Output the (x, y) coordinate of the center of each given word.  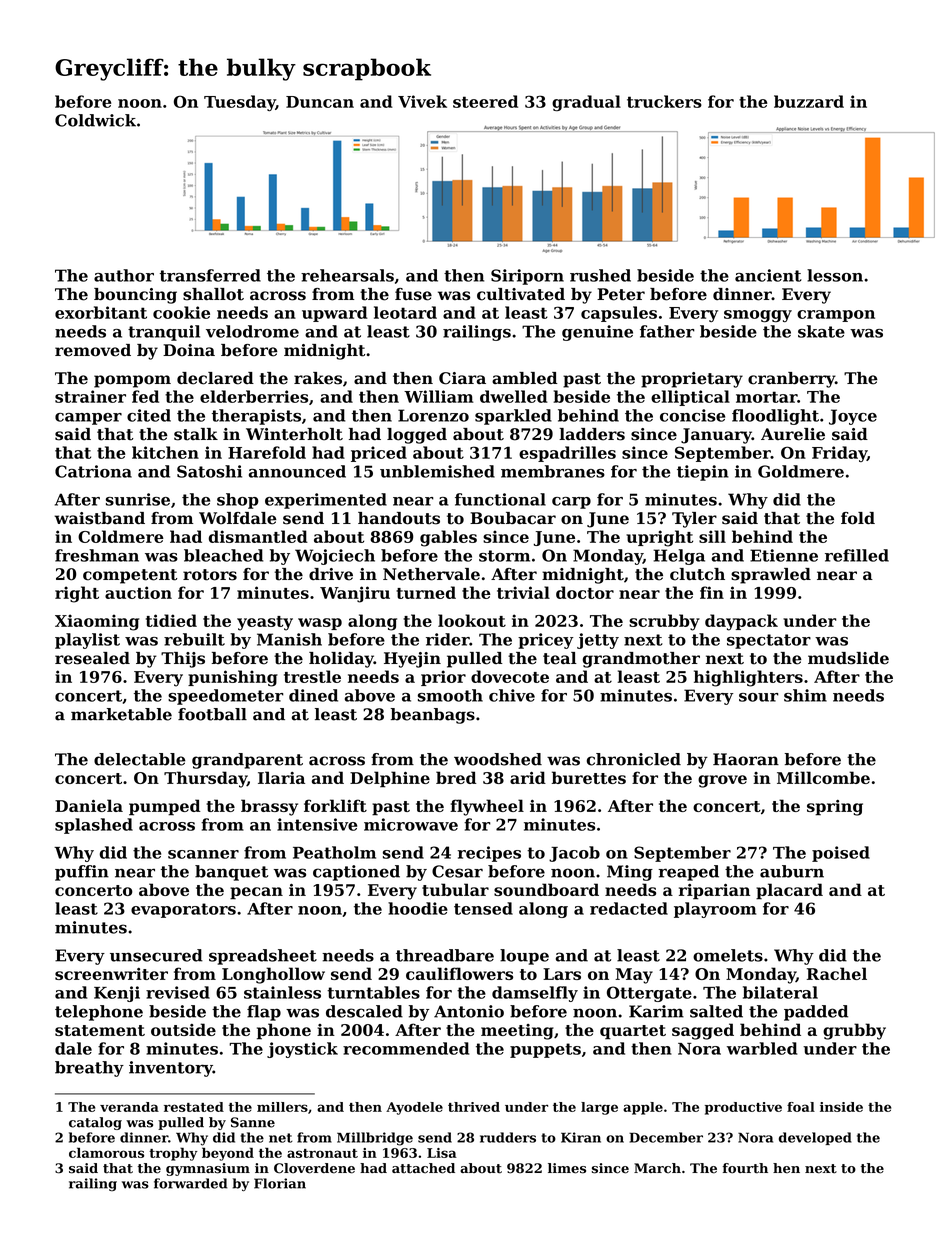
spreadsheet (263, 957)
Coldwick (95, 120)
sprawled (771, 576)
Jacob (574, 854)
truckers (664, 101)
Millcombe (823, 777)
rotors (210, 575)
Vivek (422, 101)
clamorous (106, 1152)
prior (443, 678)
